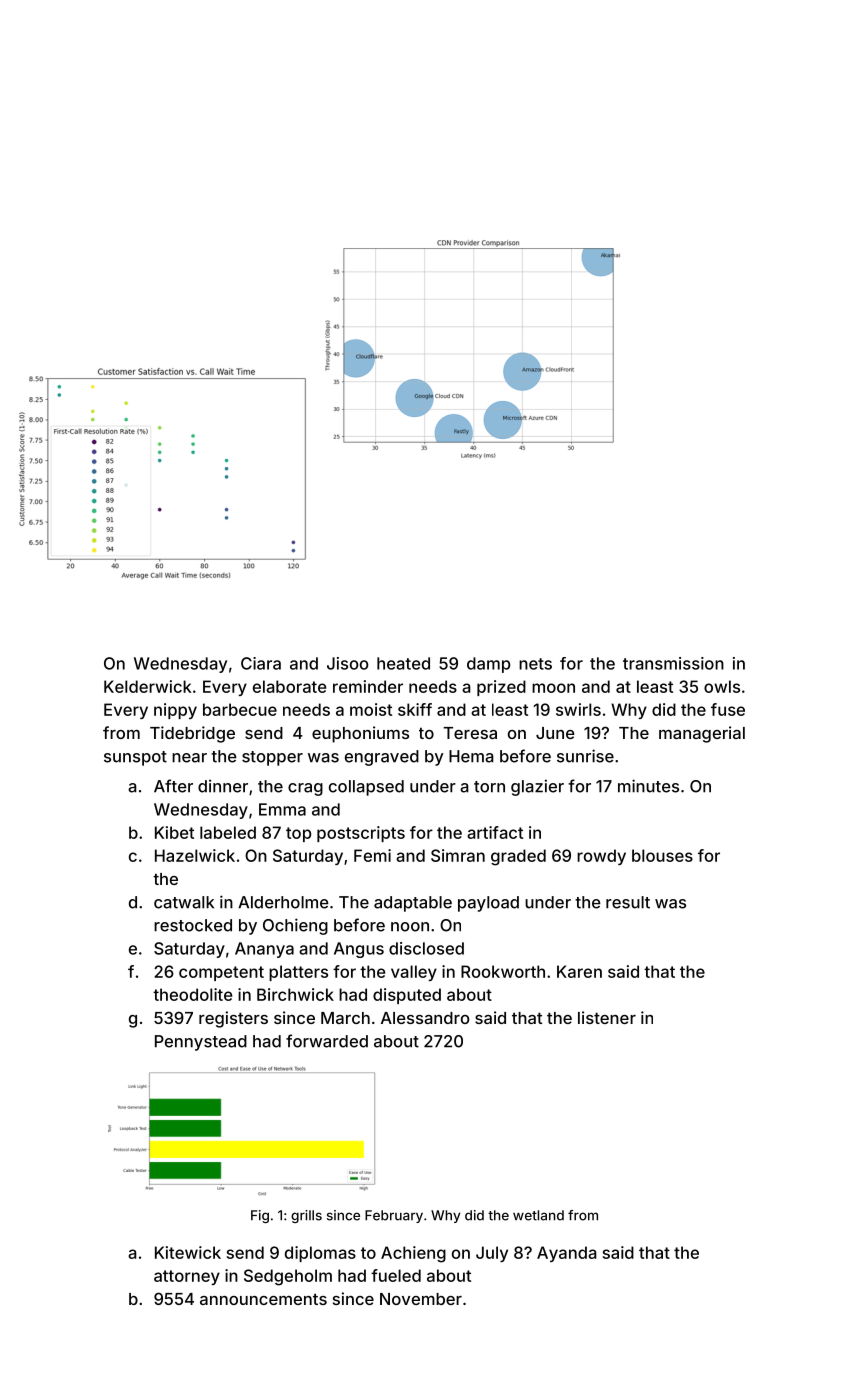  Describe the element at coordinates (425, 1018) in the screenshot. I see `Alessandro` at that location.
